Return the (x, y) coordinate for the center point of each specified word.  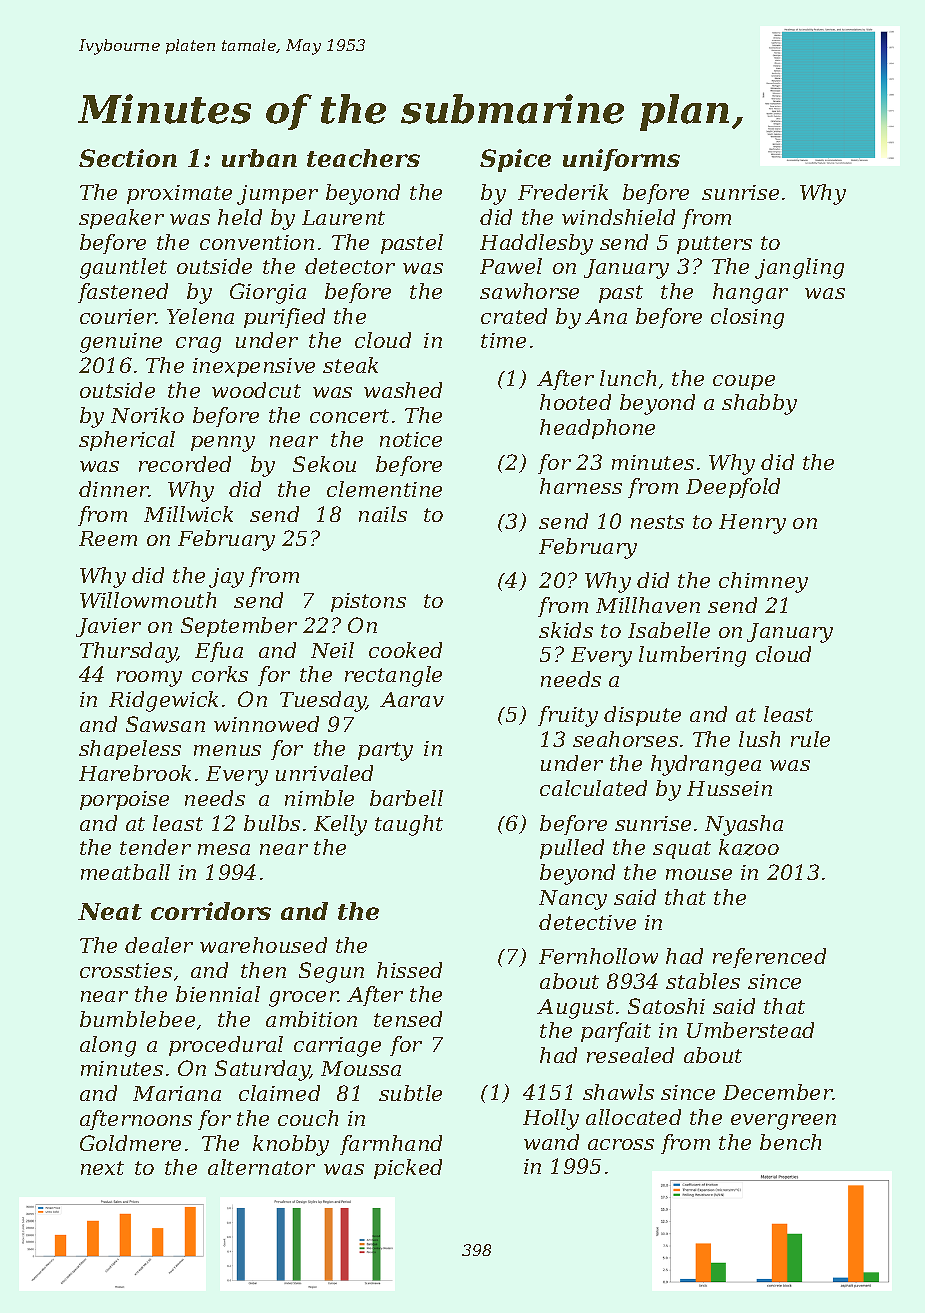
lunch (628, 378)
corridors (211, 911)
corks (220, 674)
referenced (769, 958)
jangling (799, 268)
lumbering (692, 656)
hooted (575, 402)
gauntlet (123, 268)
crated (514, 316)
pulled (572, 849)
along (108, 1046)
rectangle (393, 676)
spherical (127, 441)
